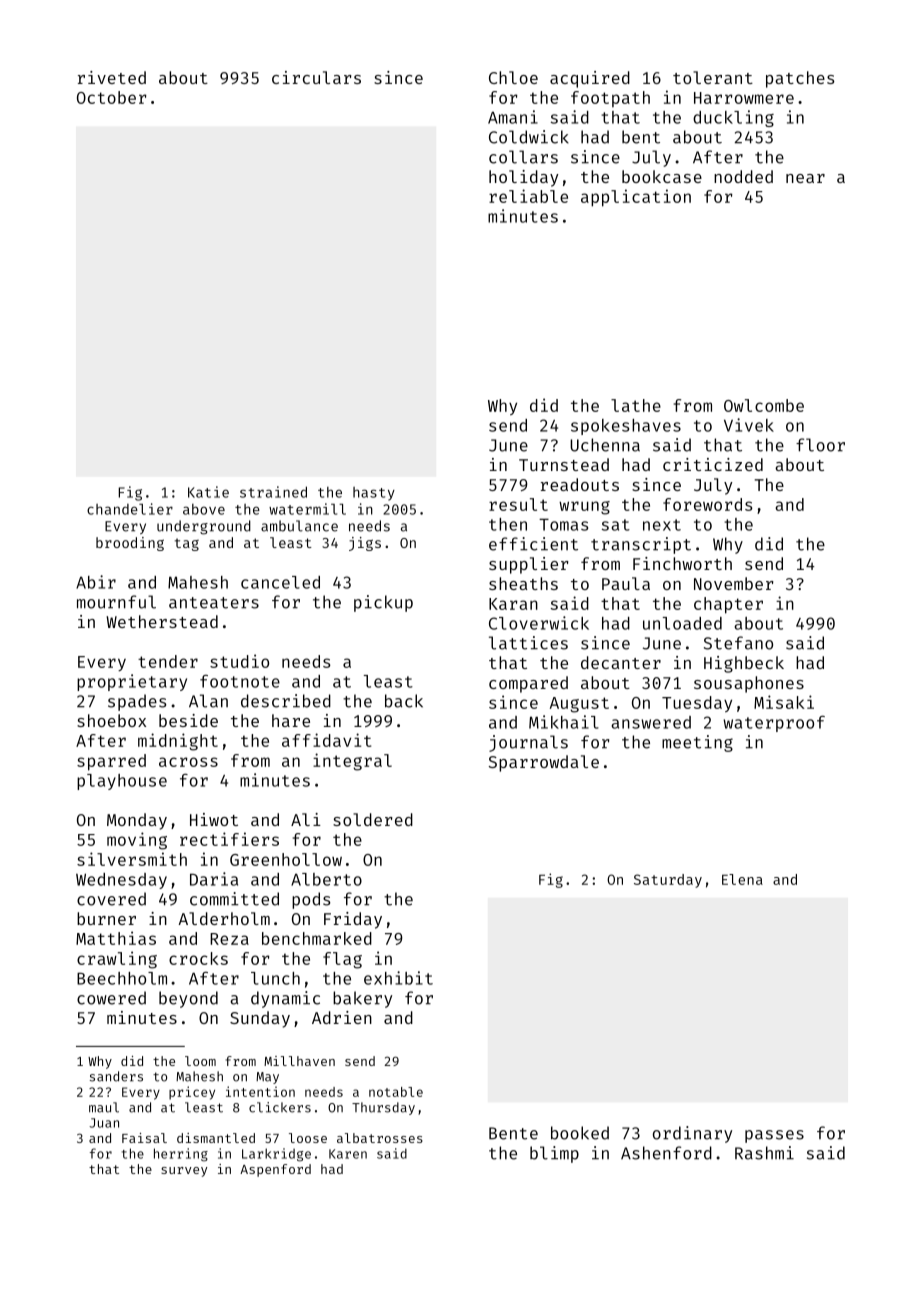  I want to click on hasty, so click(374, 494).
